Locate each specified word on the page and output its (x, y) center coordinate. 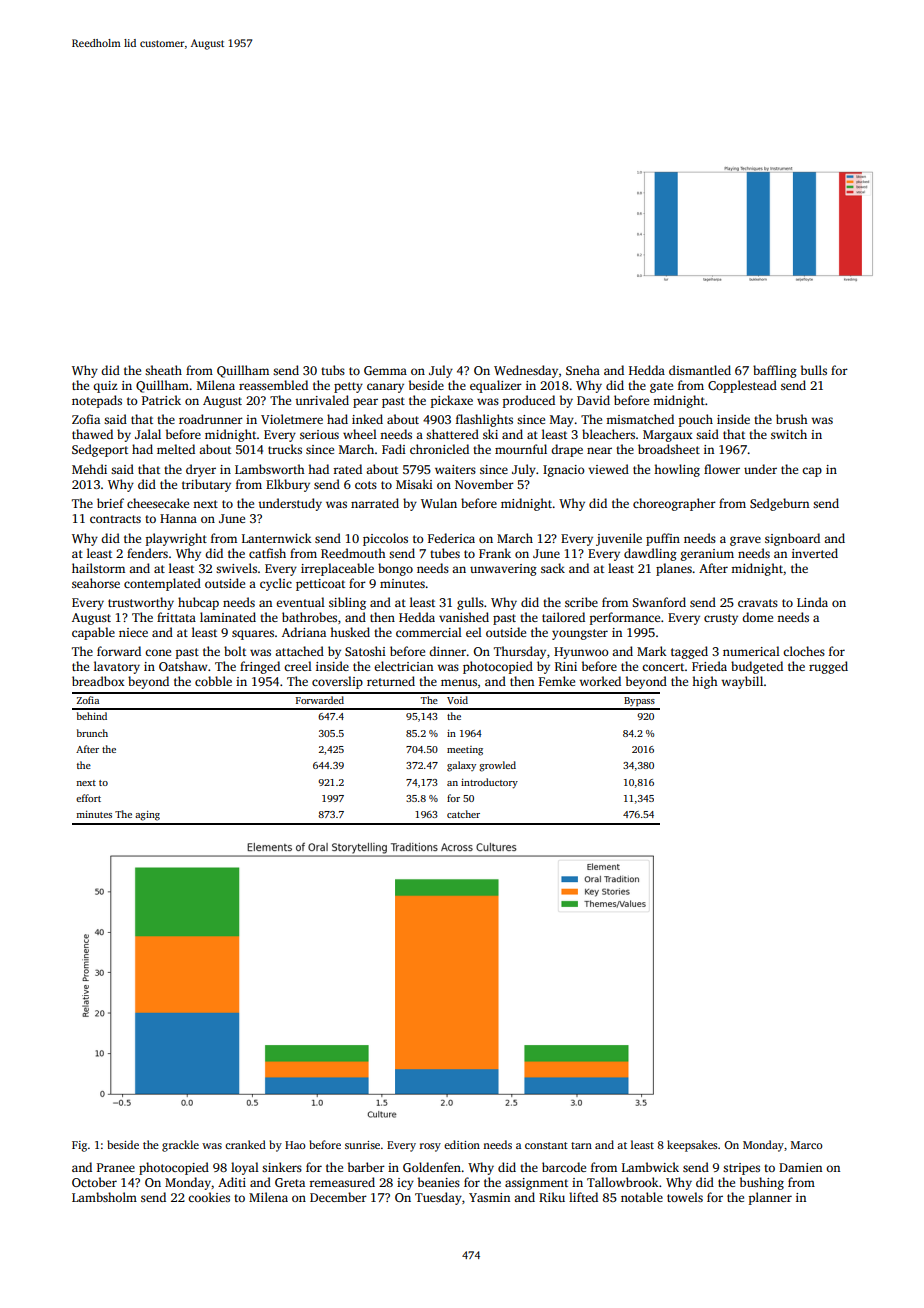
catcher (463, 814)
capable (93, 633)
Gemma (385, 370)
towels (685, 1197)
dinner (447, 651)
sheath (163, 370)
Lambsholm (104, 1197)
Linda (812, 602)
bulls (814, 370)
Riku (552, 1197)
